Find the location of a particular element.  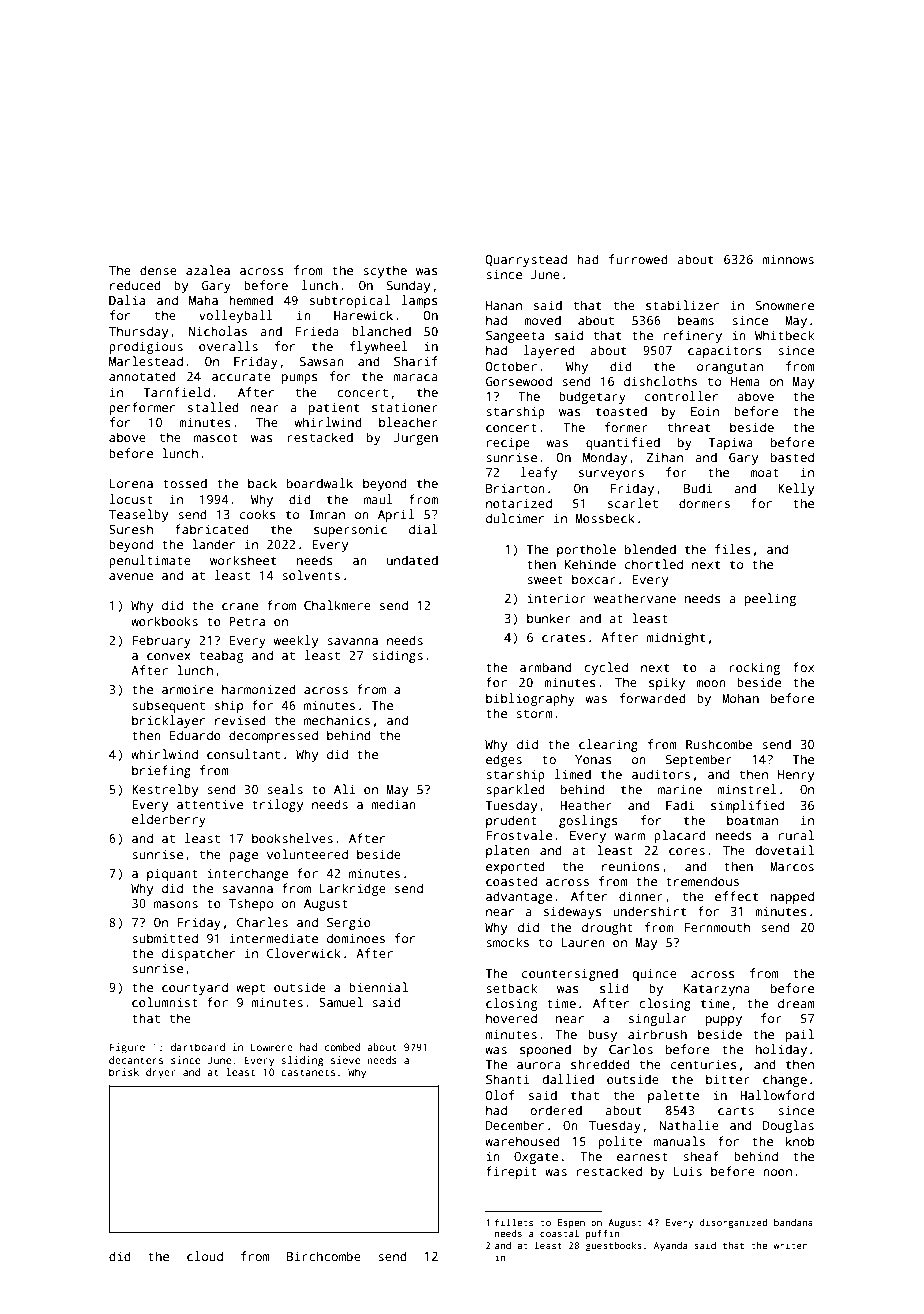

combed is located at coordinates (342, 1047).
